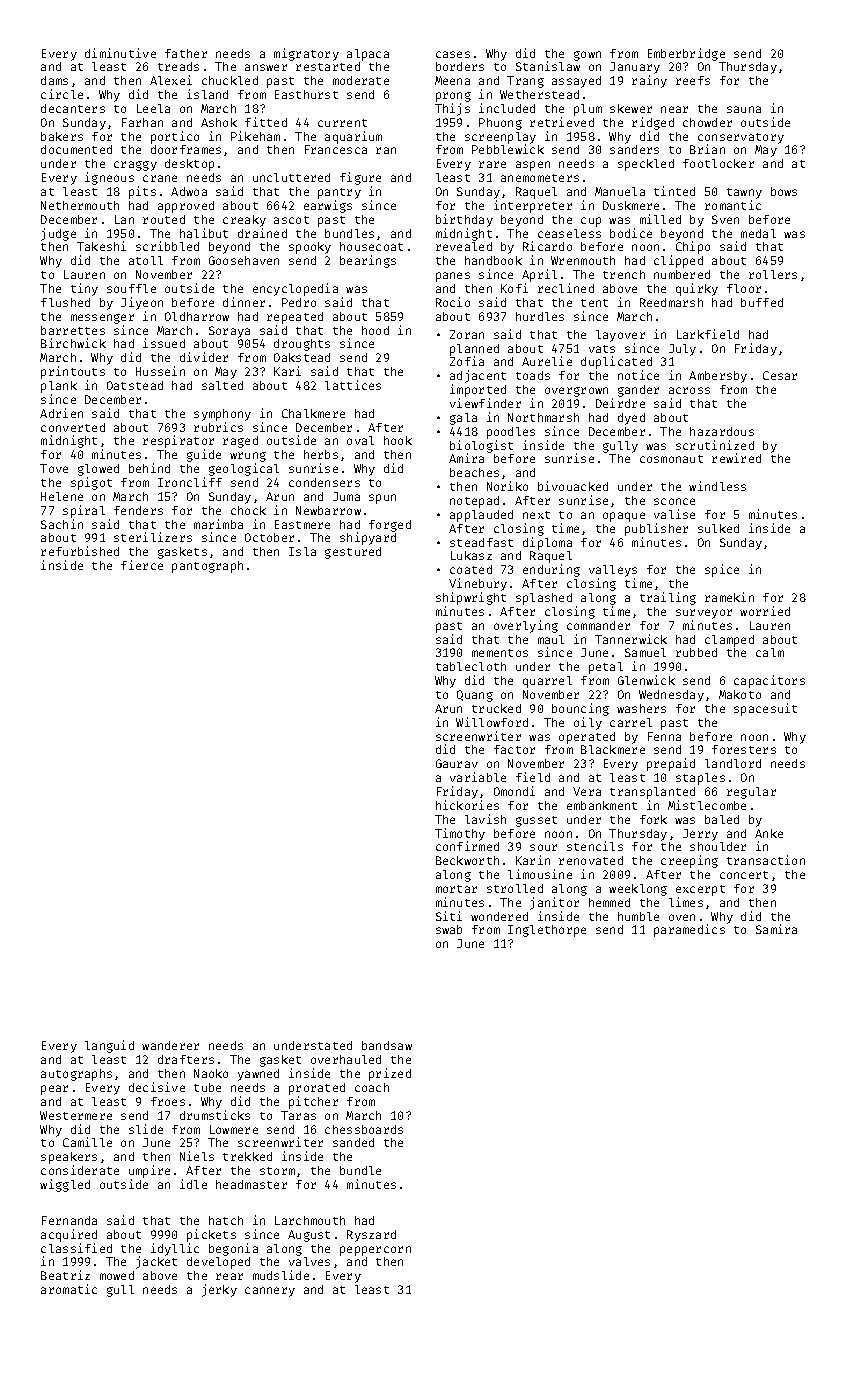 This page has height=1400, width=849. What do you see at coordinates (449, 916) in the page?
I see `Siti` at bounding box center [449, 916].
